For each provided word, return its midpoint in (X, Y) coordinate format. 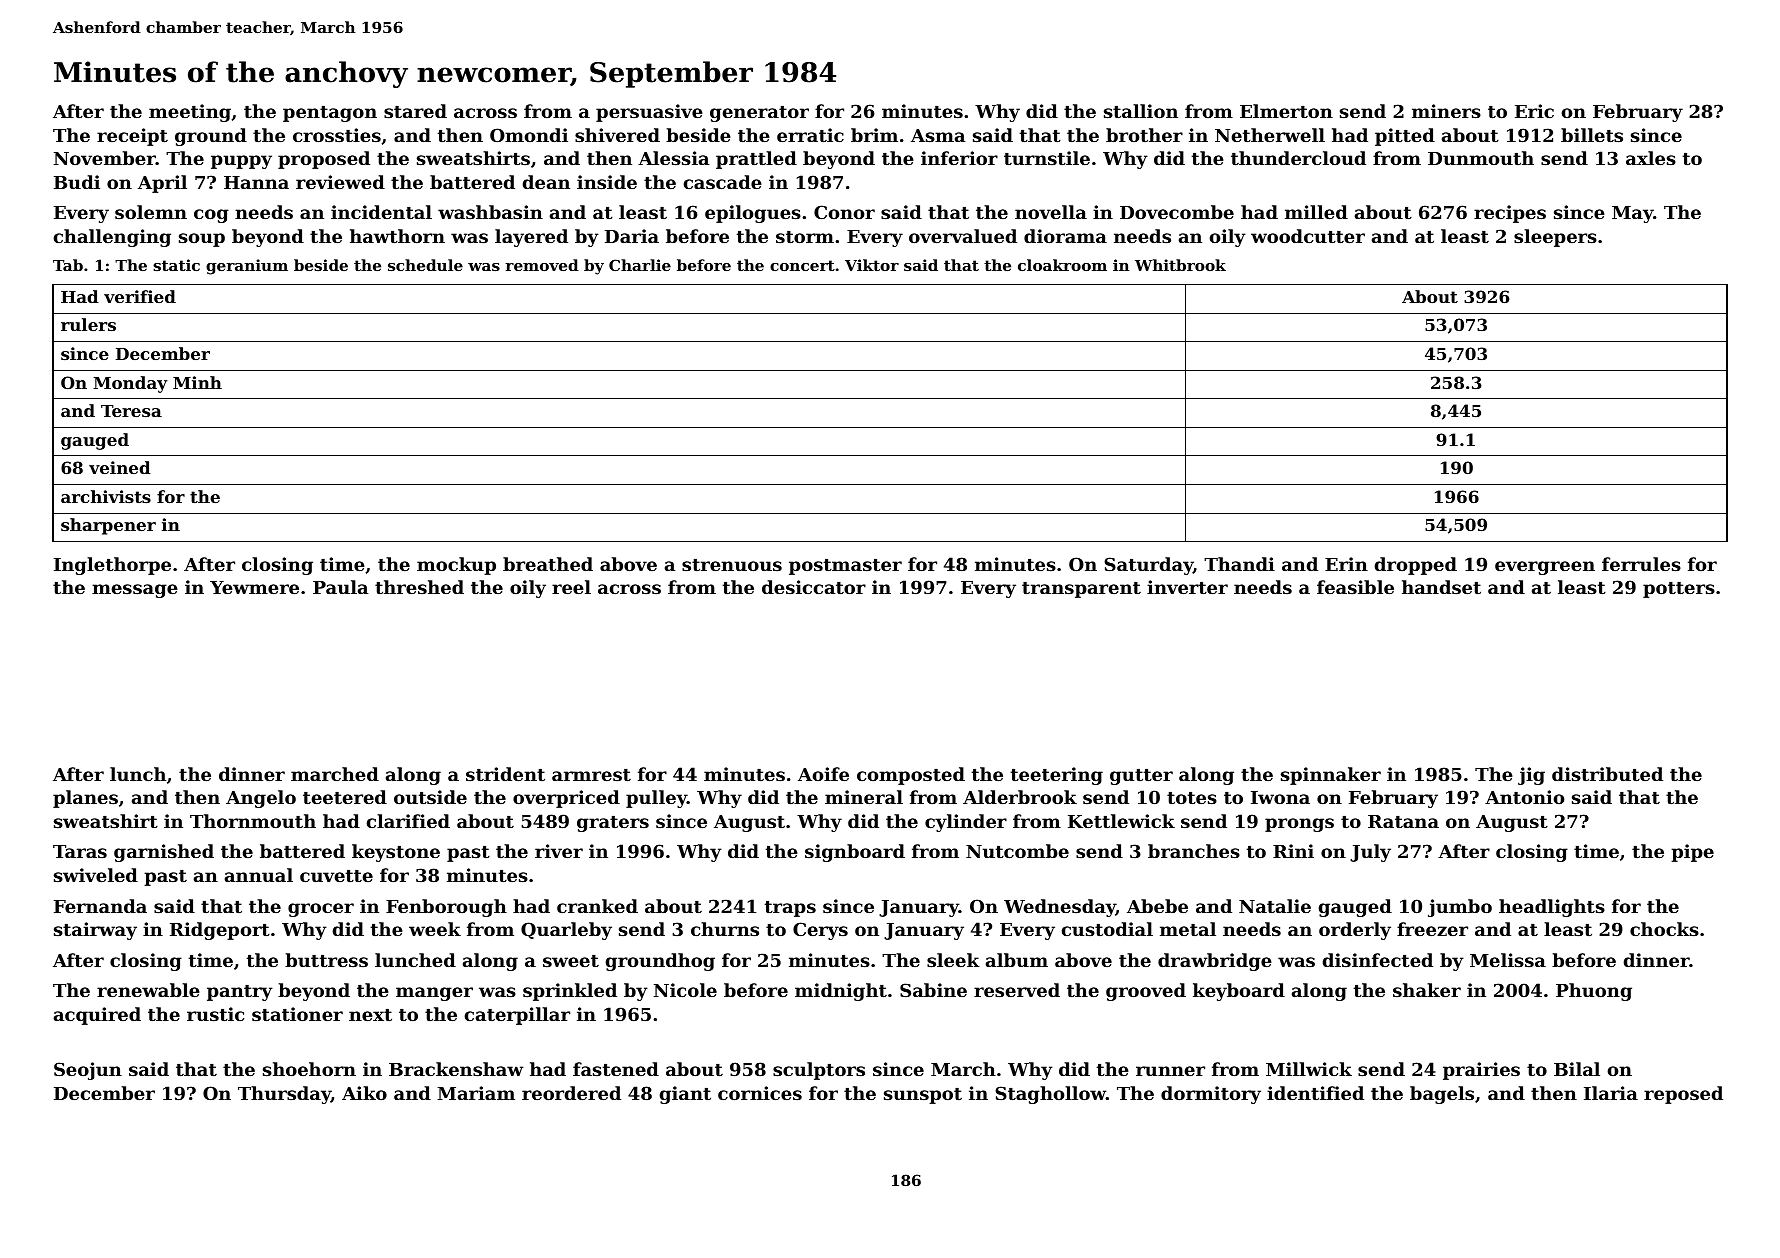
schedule (425, 265)
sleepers (1555, 238)
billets (1592, 135)
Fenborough (446, 908)
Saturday (1148, 566)
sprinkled (570, 992)
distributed (1607, 774)
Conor (844, 212)
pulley (656, 799)
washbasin (490, 212)
